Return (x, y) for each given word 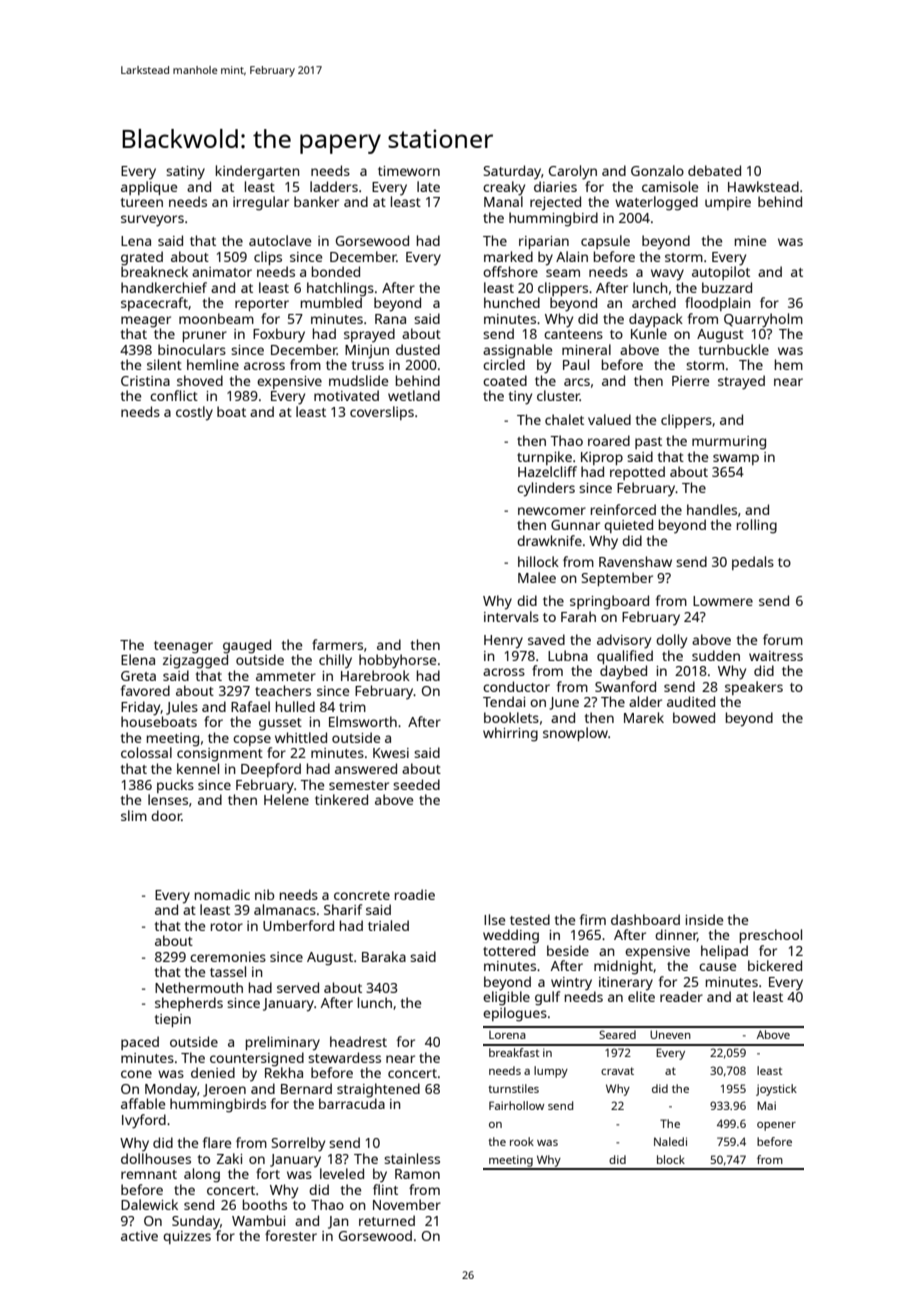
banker (316, 201)
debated (714, 170)
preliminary (283, 1043)
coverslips (382, 413)
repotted (637, 473)
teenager (183, 647)
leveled (342, 1173)
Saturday (512, 172)
